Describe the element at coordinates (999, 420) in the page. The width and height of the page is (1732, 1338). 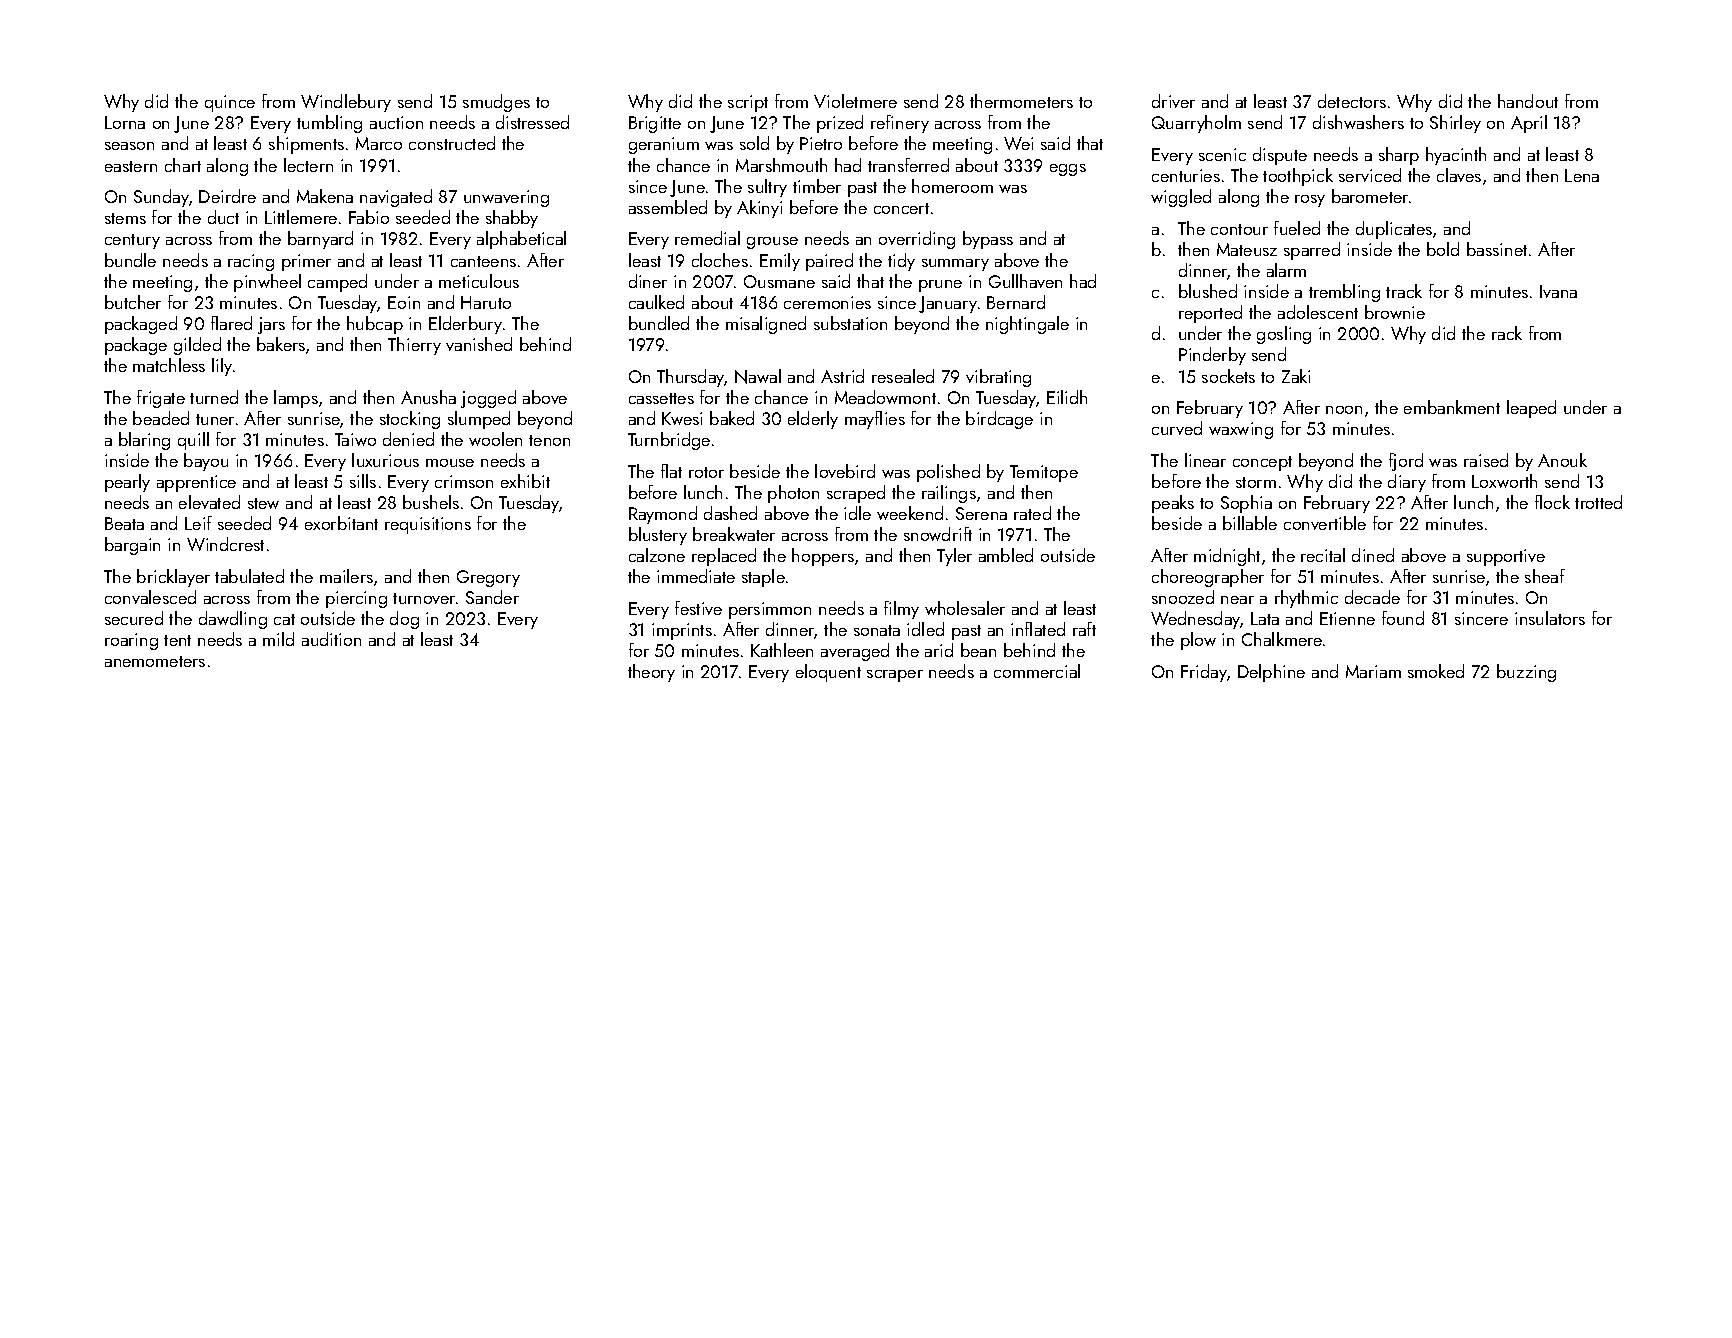
I see `birdcage` at that location.
